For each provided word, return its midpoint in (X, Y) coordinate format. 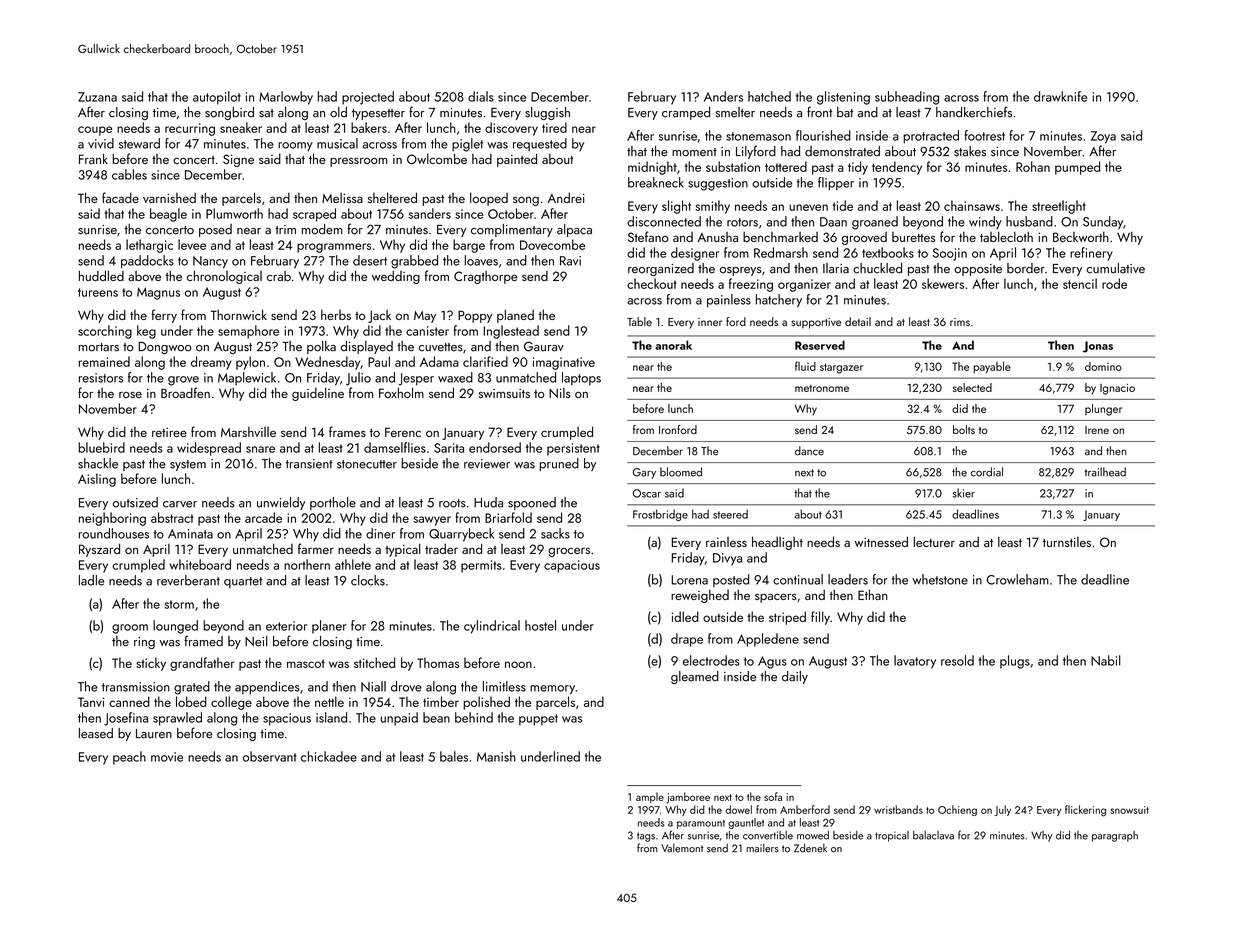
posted (731, 580)
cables (129, 174)
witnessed (881, 541)
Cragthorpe (485, 277)
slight (676, 207)
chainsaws (972, 205)
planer (329, 627)
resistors (101, 378)
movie (167, 757)
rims (960, 322)
